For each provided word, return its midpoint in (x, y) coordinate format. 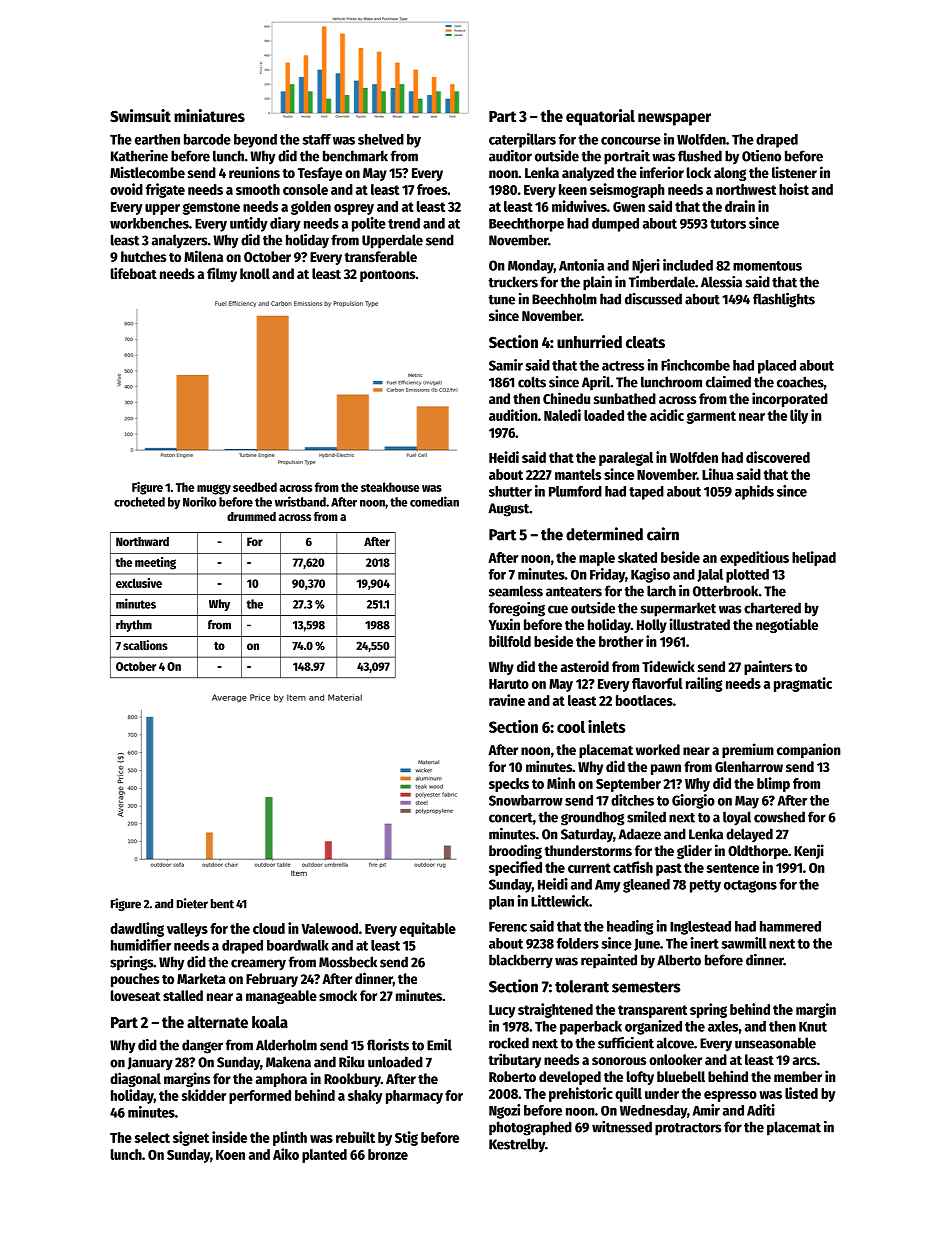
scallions (145, 645)
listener (794, 172)
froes (432, 189)
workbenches (149, 223)
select (152, 1137)
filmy (222, 274)
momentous (767, 266)
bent (222, 904)
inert (705, 943)
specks (509, 785)
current (589, 868)
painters (768, 667)
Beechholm (564, 299)
